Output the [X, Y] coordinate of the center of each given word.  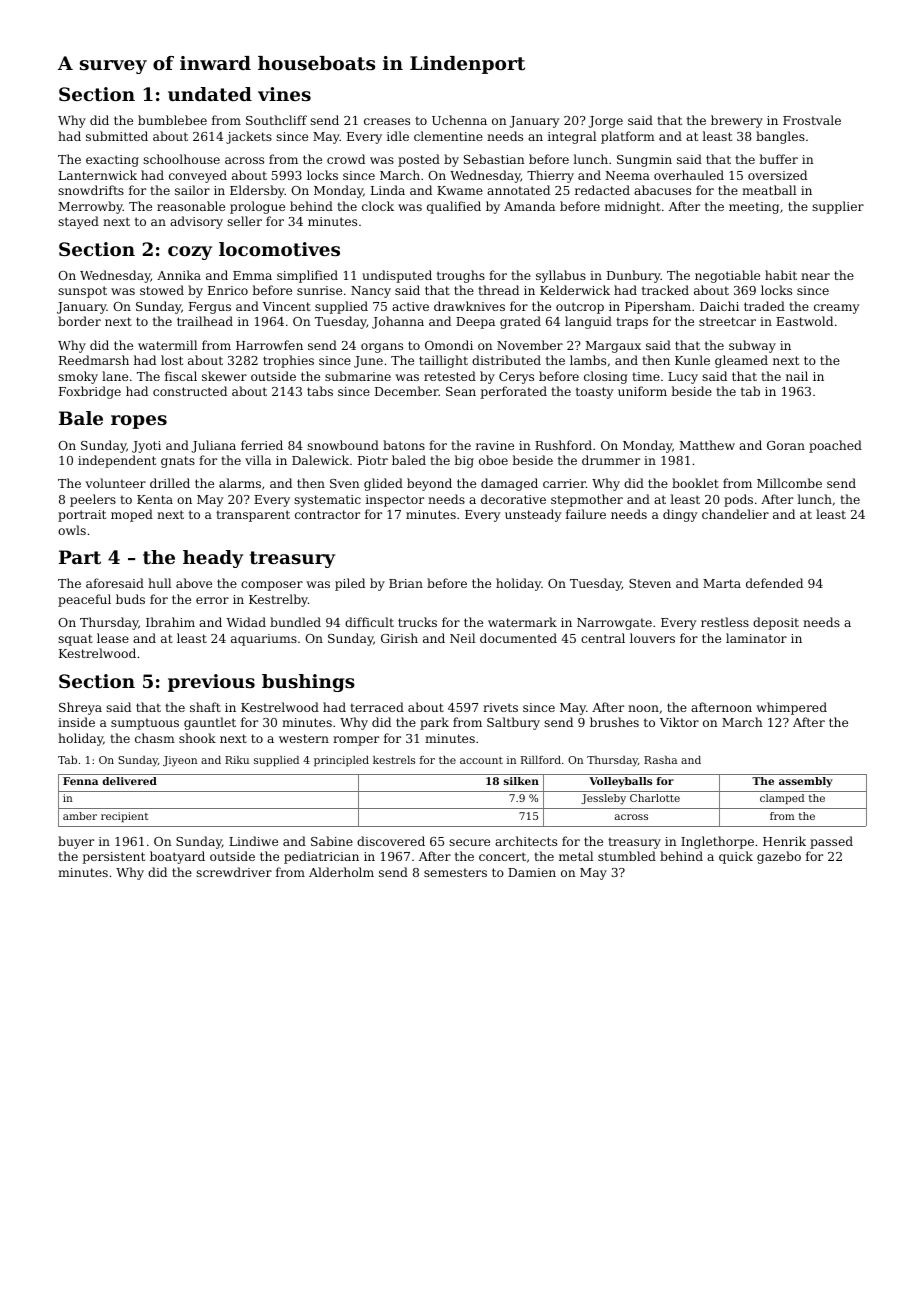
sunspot [82, 292]
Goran [786, 445]
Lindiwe [253, 841]
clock [378, 206]
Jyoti [146, 447]
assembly [806, 782]
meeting [754, 208]
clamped [782, 799]
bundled [295, 622]
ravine [495, 445]
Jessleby [603, 799]
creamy [836, 309]
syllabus [561, 276]
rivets [500, 707]
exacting [112, 161]
